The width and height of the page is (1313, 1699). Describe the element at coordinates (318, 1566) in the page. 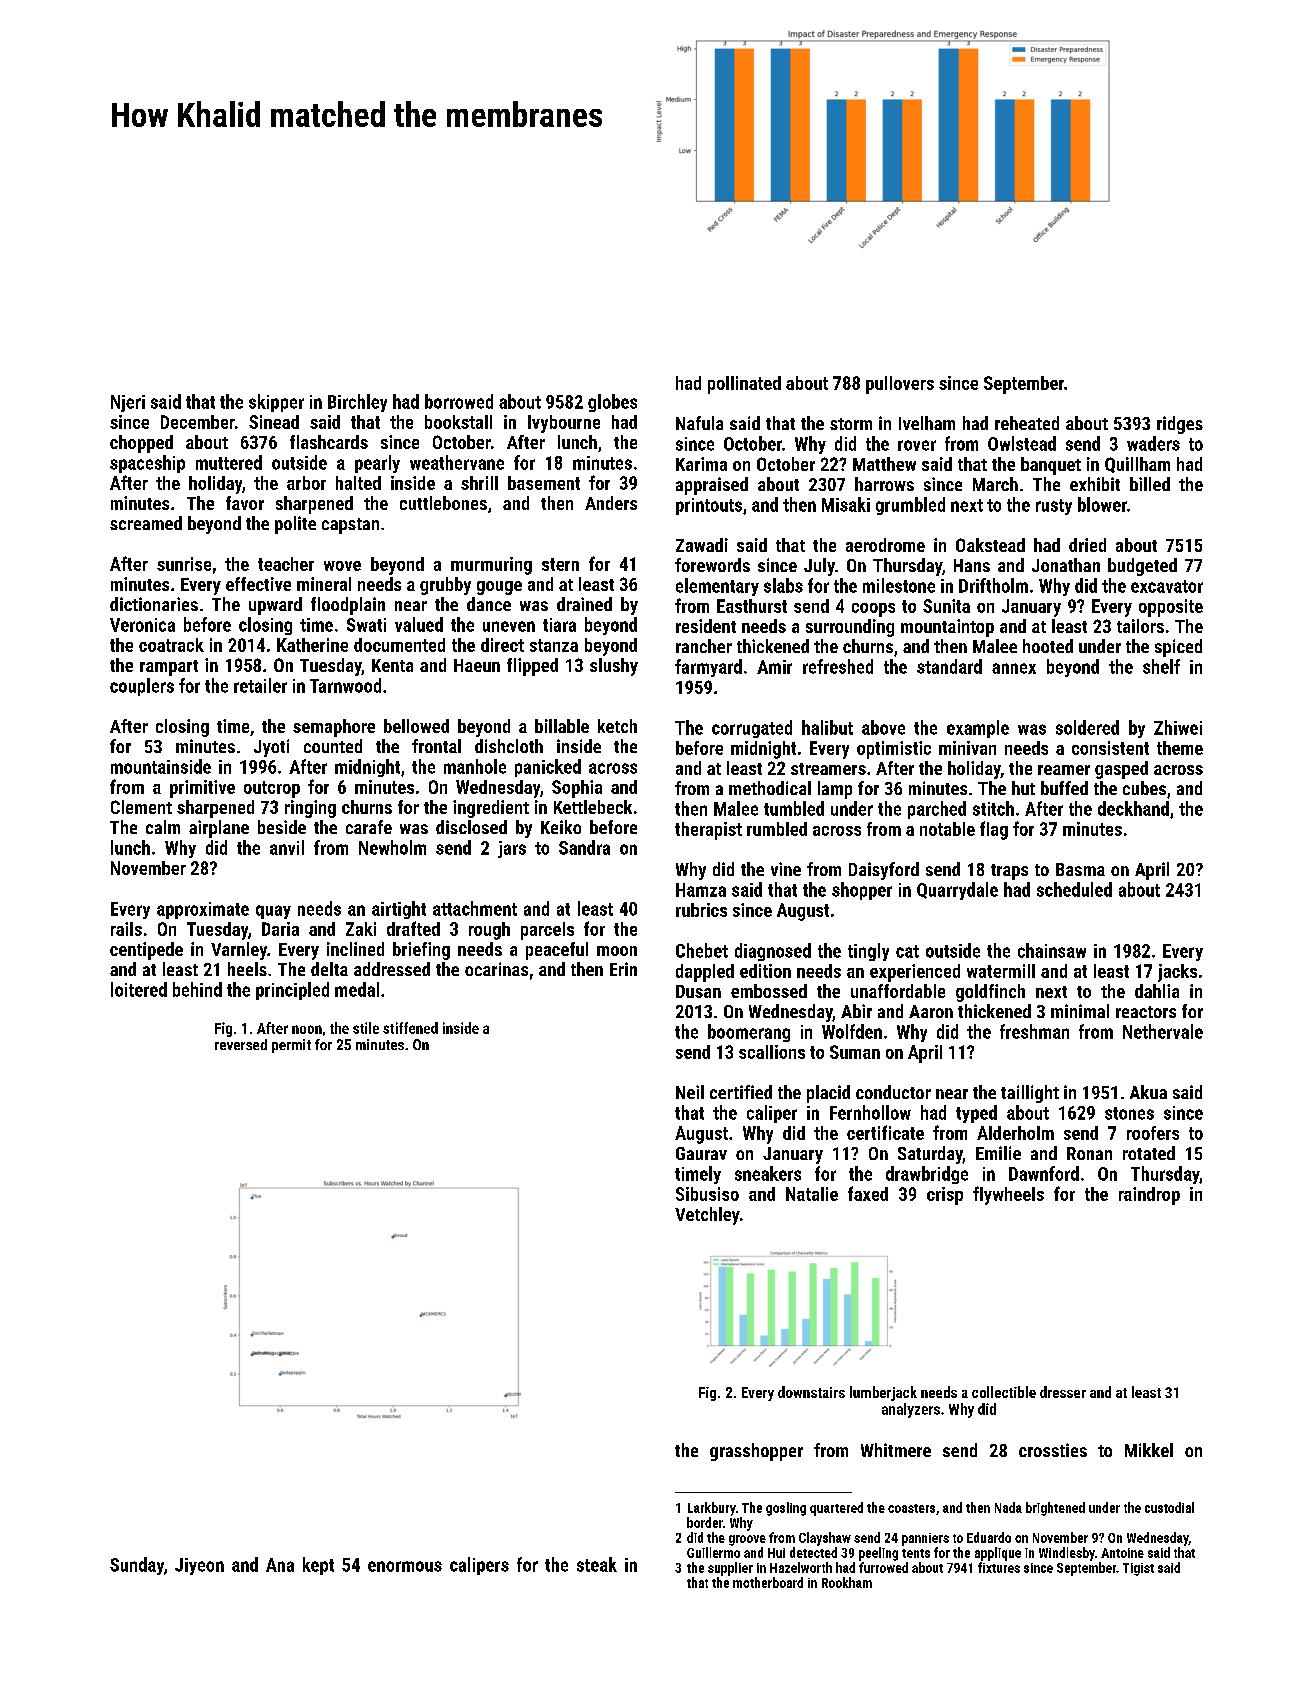

I see `kept` at that location.
